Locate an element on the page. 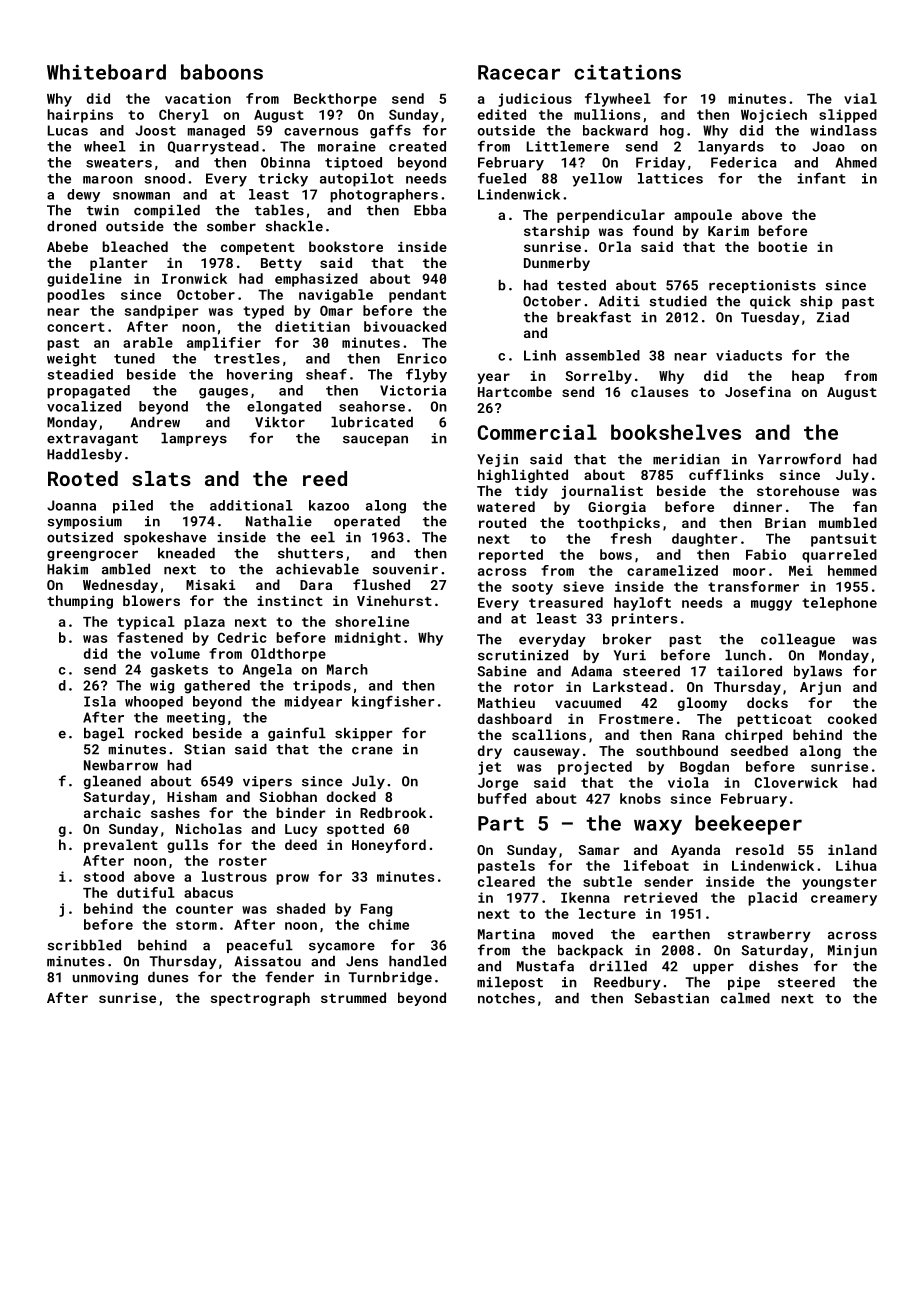  Andrew is located at coordinates (155, 422).
